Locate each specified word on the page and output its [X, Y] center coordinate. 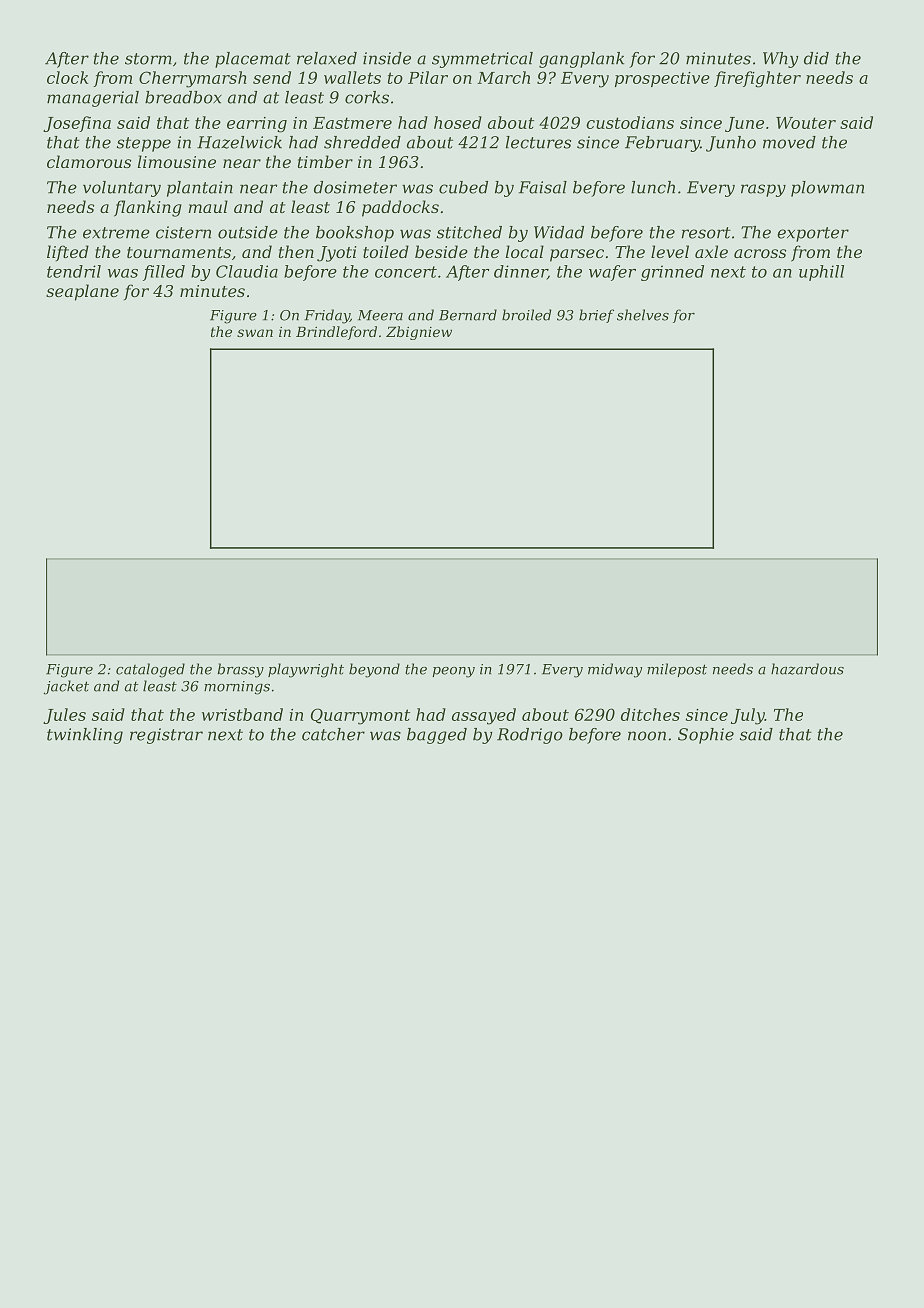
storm [148, 59]
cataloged [150, 670]
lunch [653, 187]
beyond [374, 670]
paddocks [400, 208]
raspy [763, 190]
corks [367, 97]
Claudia [247, 271]
